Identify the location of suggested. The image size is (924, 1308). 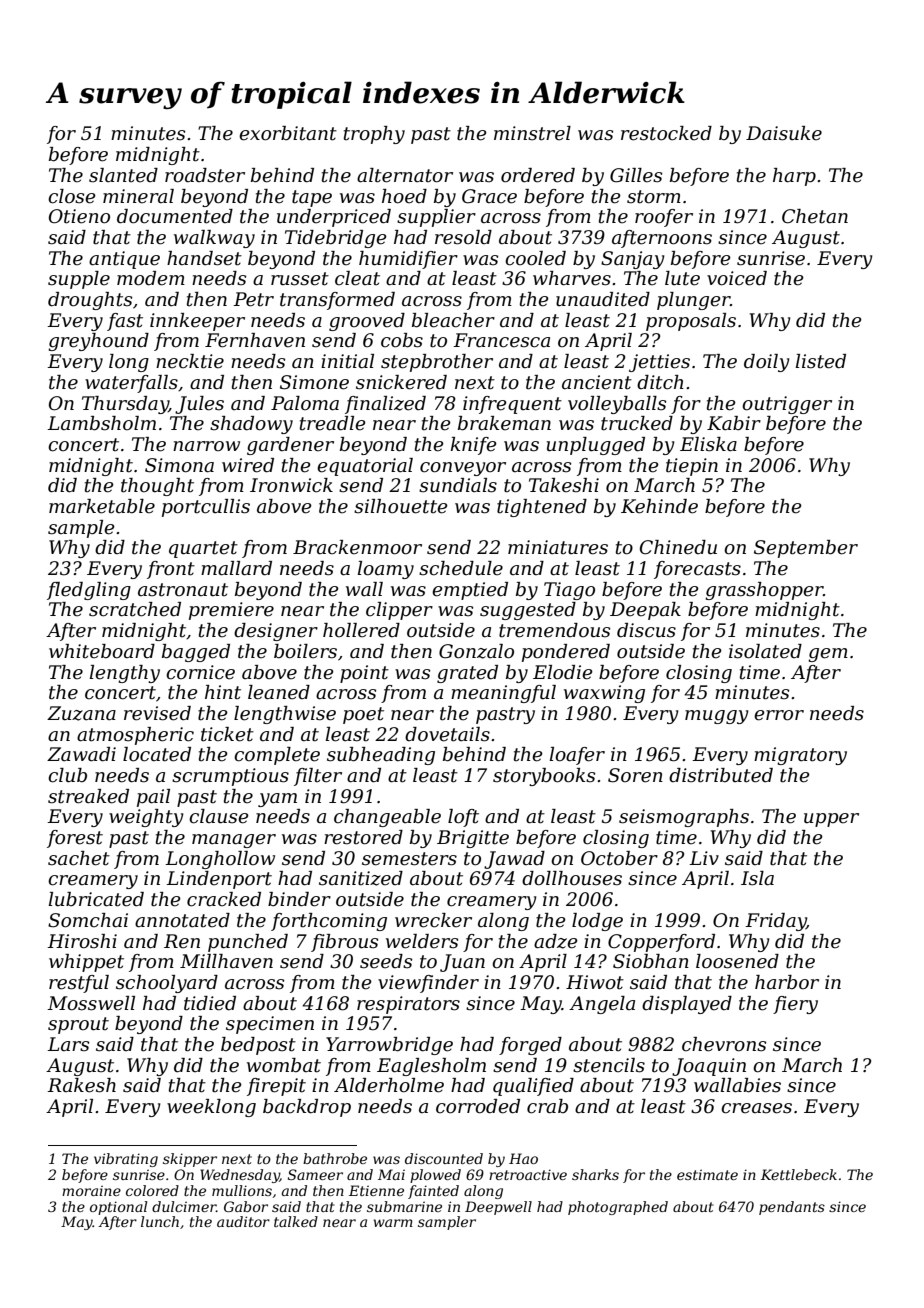
(528, 611).
